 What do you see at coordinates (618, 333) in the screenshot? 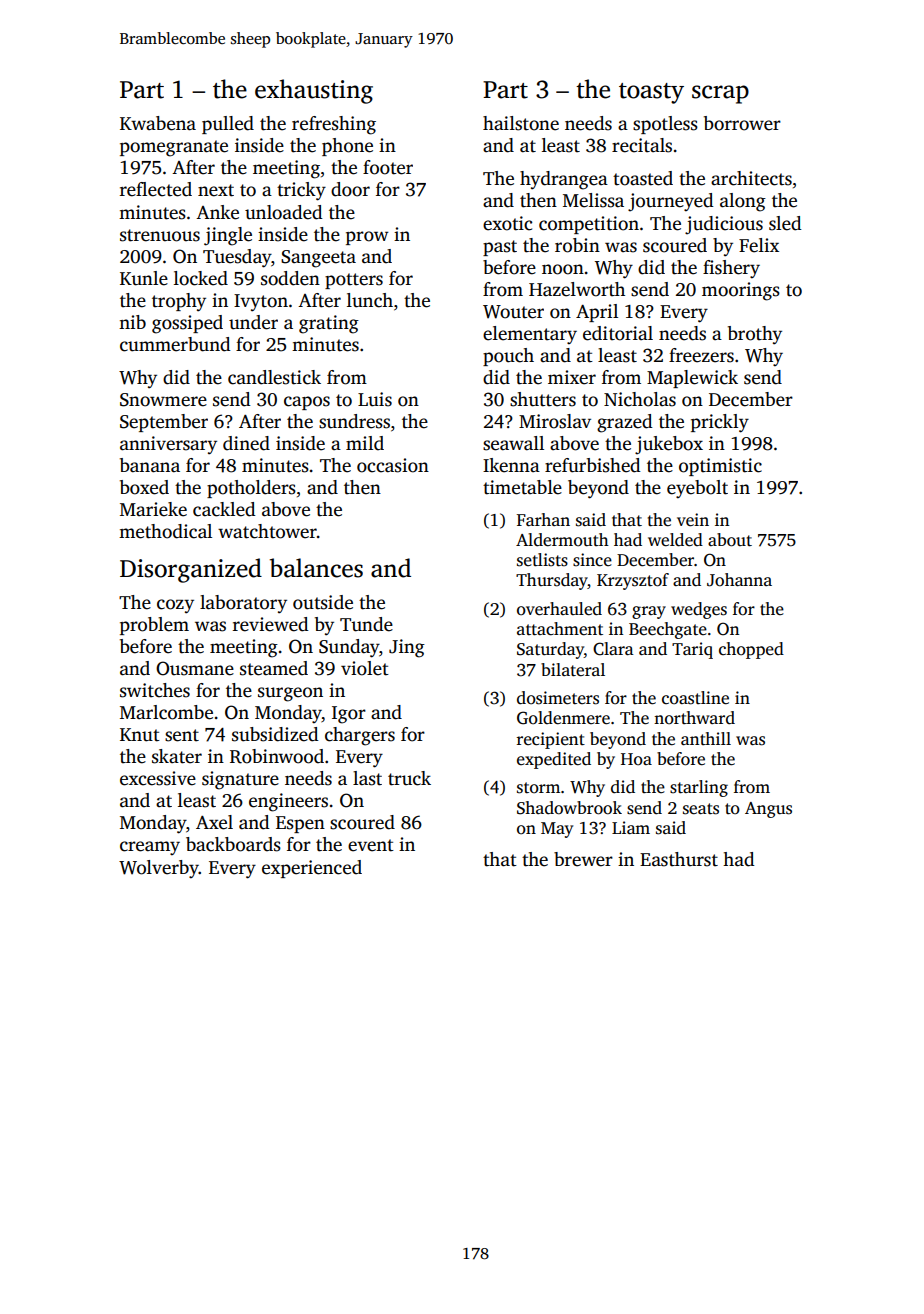
I see `editorial` at bounding box center [618, 333].
